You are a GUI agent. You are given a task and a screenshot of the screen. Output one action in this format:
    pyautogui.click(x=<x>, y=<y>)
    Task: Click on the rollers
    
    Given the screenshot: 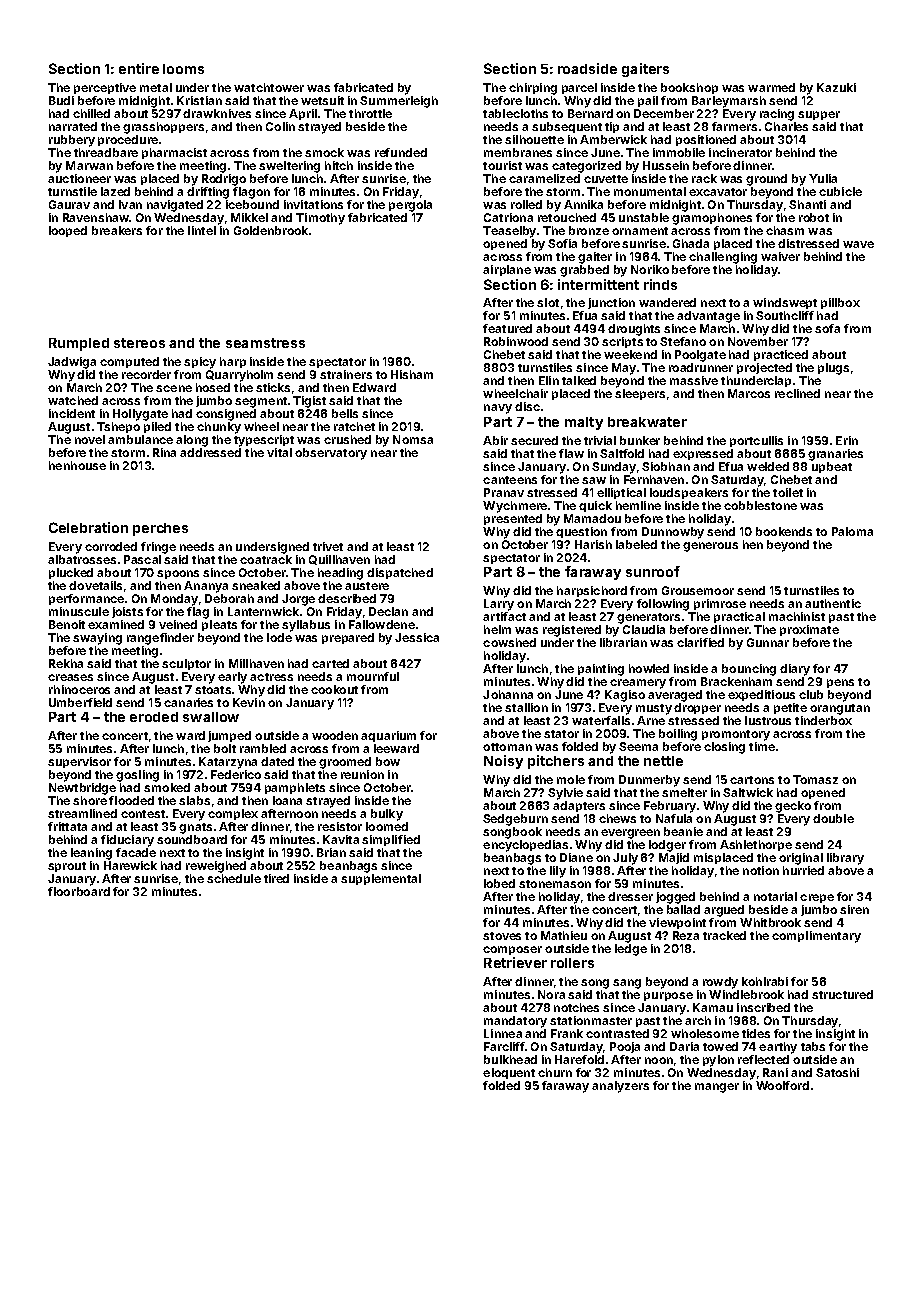 What is the action you would take?
    pyautogui.click(x=572, y=963)
